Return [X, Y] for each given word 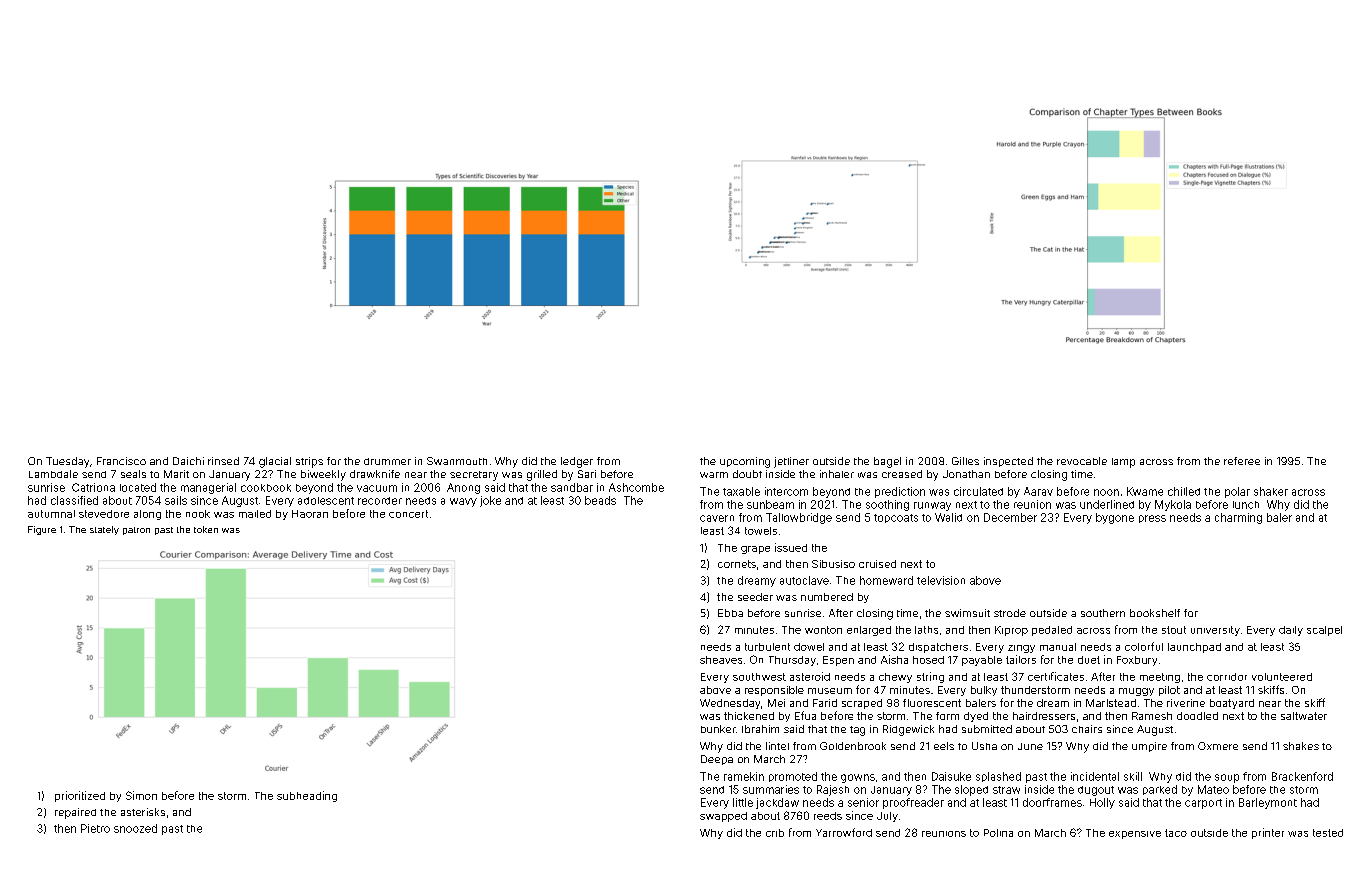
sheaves [721, 660]
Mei [776, 703]
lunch [1246, 505]
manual [1058, 647]
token [206, 529]
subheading [307, 796]
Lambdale [53, 474]
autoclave [804, 580]
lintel [777, 746]
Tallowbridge [799, 518]
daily [1291, 631]
